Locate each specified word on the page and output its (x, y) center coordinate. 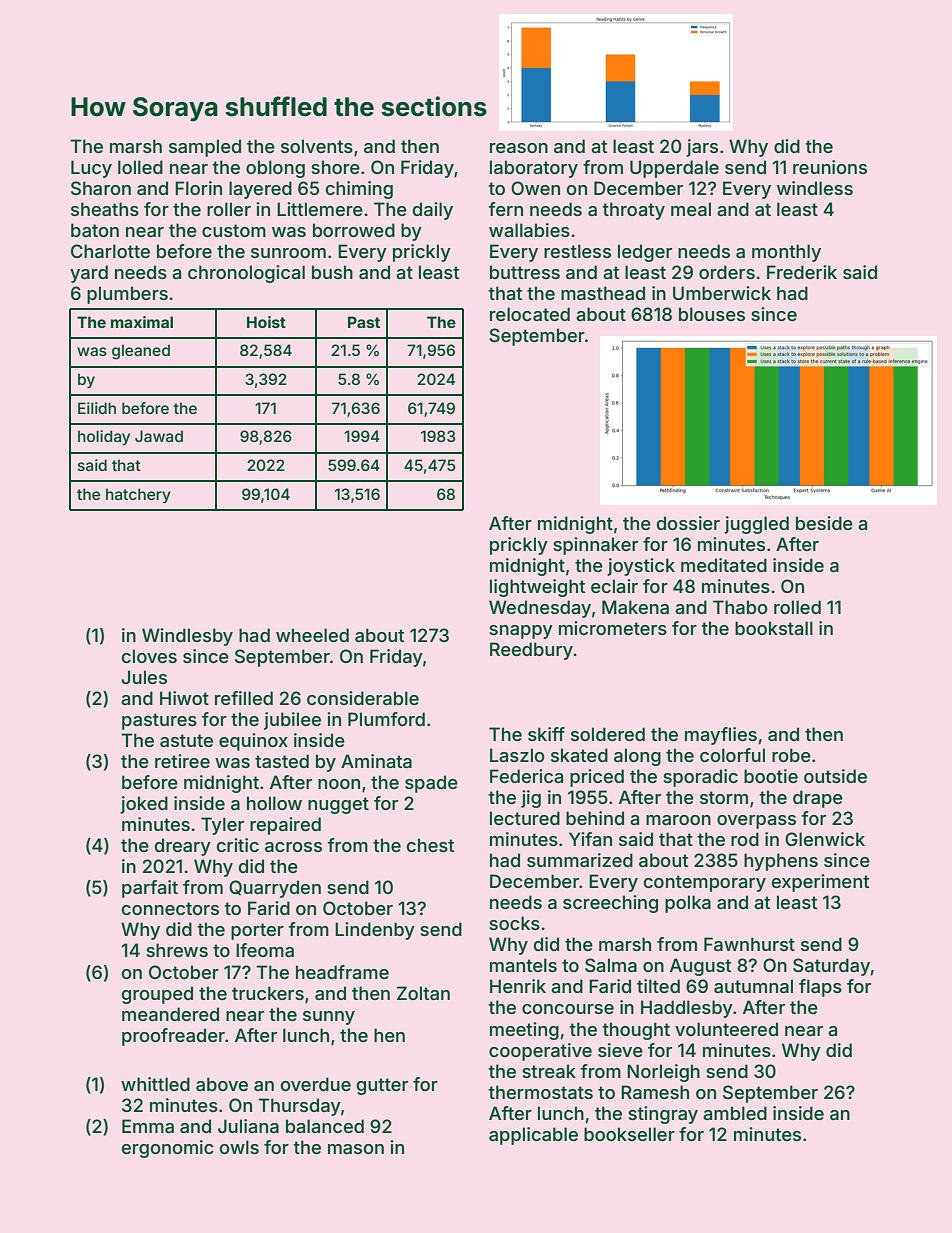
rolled (797, 607)
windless (815, 188)
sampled (205, 148)
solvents (317, 146)
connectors (170, 908)
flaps (820, 988)
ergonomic (168, 1149)
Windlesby (187, 637)
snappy (521, 632)
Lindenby (375, 931)
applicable (533, 1136)
